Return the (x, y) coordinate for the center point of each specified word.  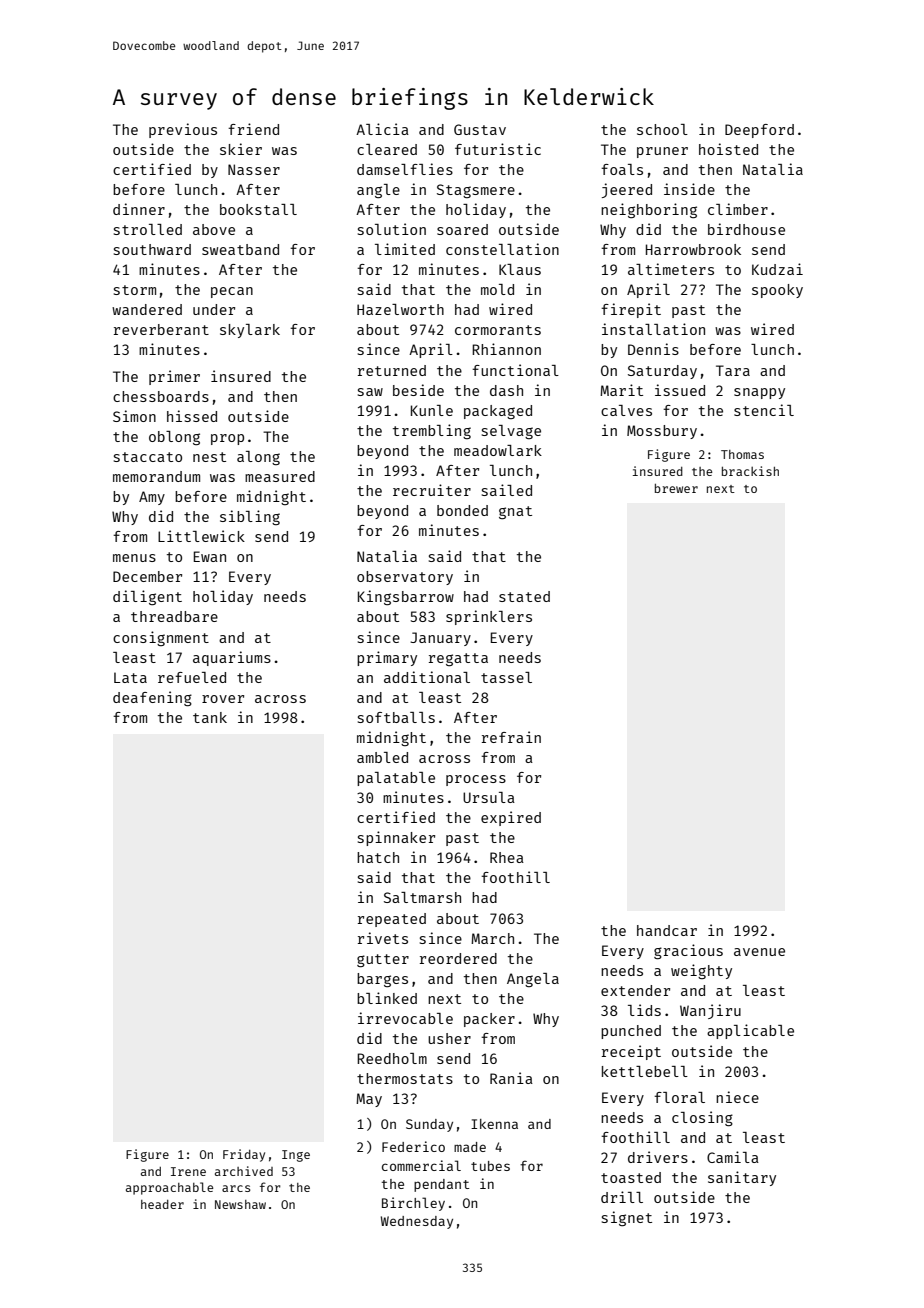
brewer (676, 488)
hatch (378, 857)
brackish (750, 471)
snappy (759, 393)
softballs (396, 717)
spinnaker (396, 838)
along (258, 458)
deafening (152, 698)
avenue (759, 952)
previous (183, 130)
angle (378, 191)
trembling (432, 431)
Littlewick (201, 536)
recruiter (432, 490)
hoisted (728, 149)
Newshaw (240, 1204)
